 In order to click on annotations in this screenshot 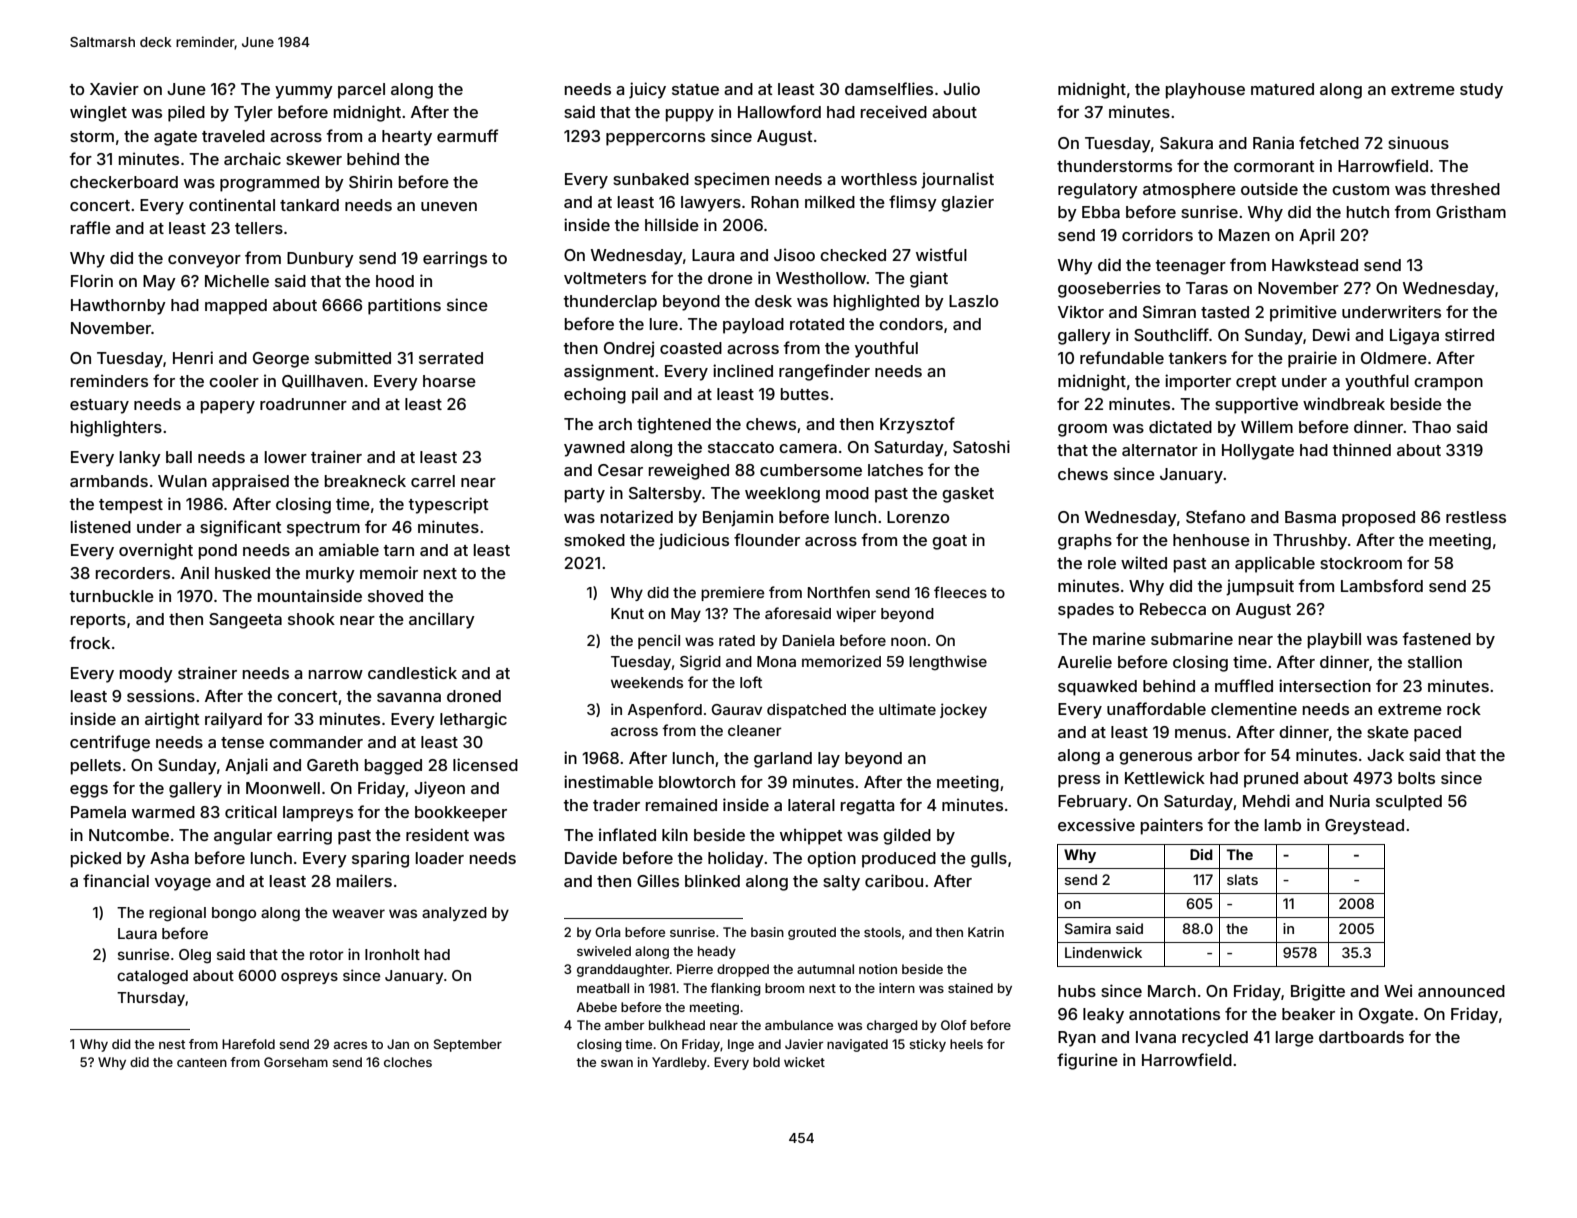, I will do `click(1174, 1013)`.
